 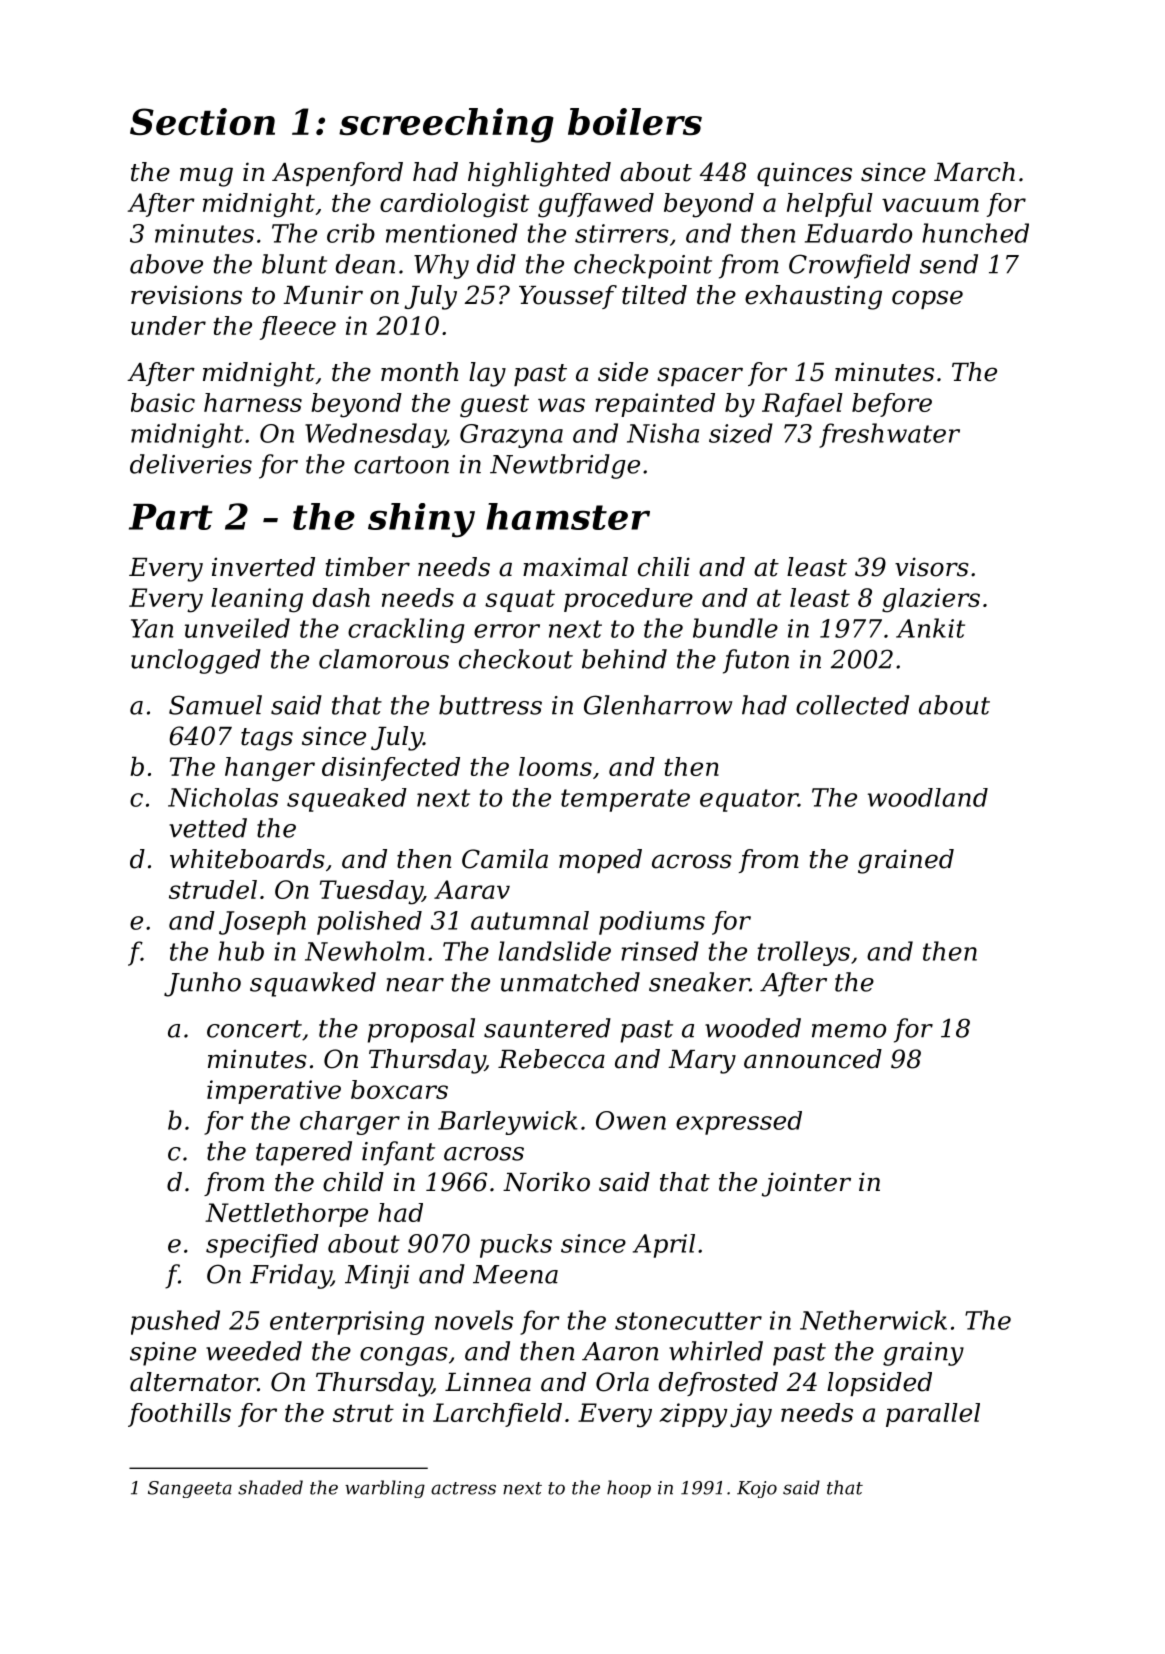 I want to click on Sangeeta, so click(x=190, y=1489).
